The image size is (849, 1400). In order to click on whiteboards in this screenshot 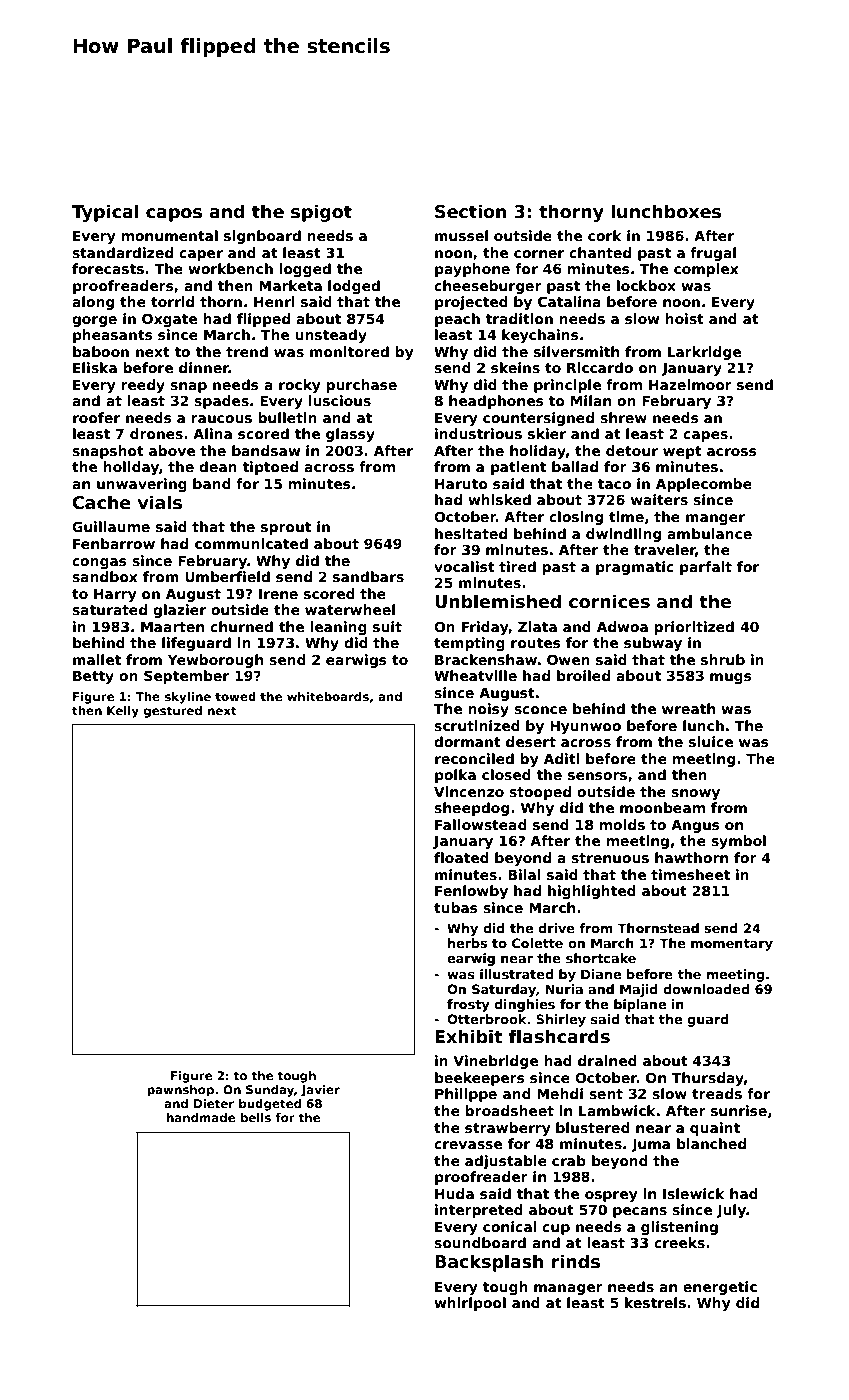, I will do `click(328, 696)`.
